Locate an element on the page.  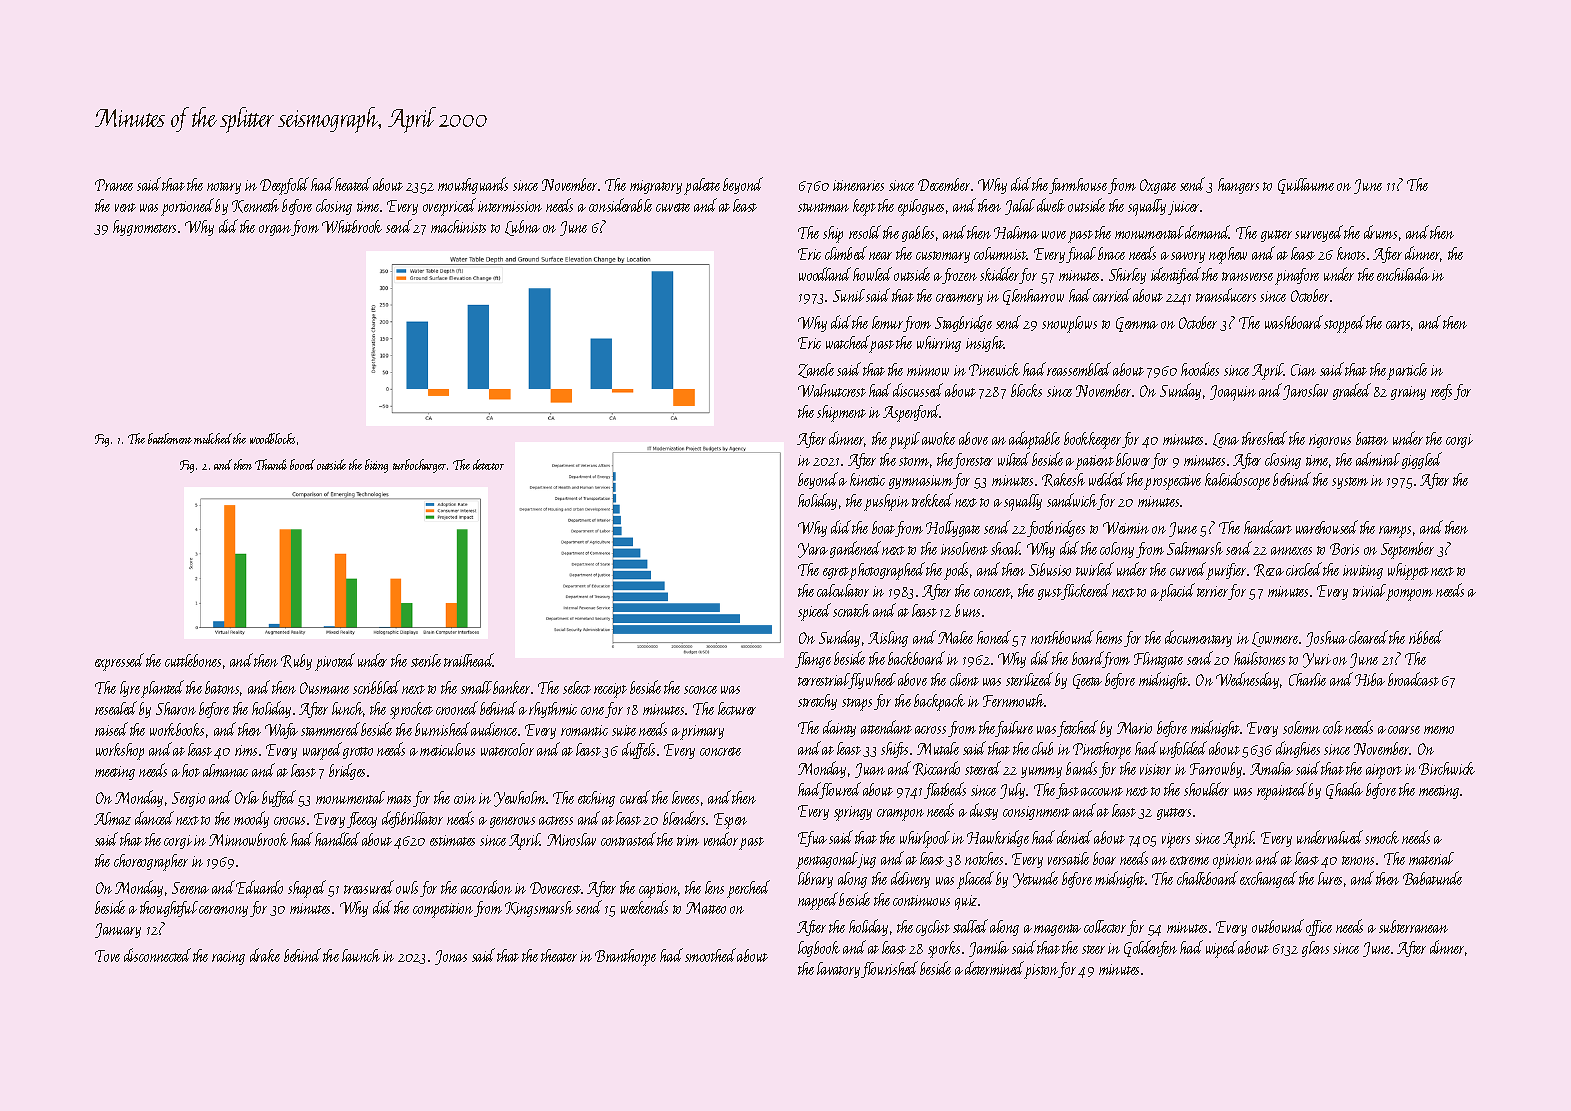
Pranee is located at coordinates (114, 185).
